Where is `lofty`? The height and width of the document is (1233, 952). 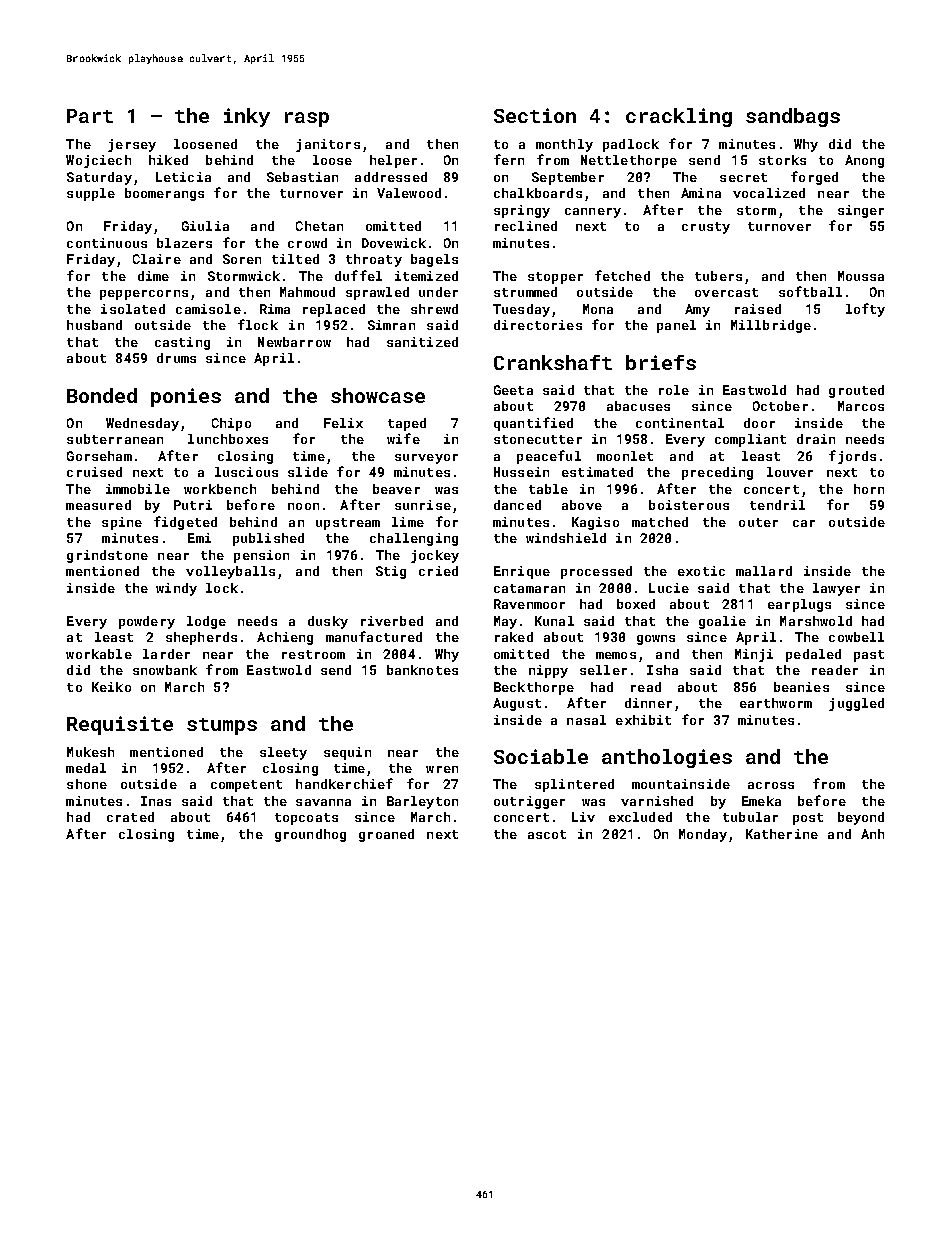
lofty is located at coordinates (865, 310).
